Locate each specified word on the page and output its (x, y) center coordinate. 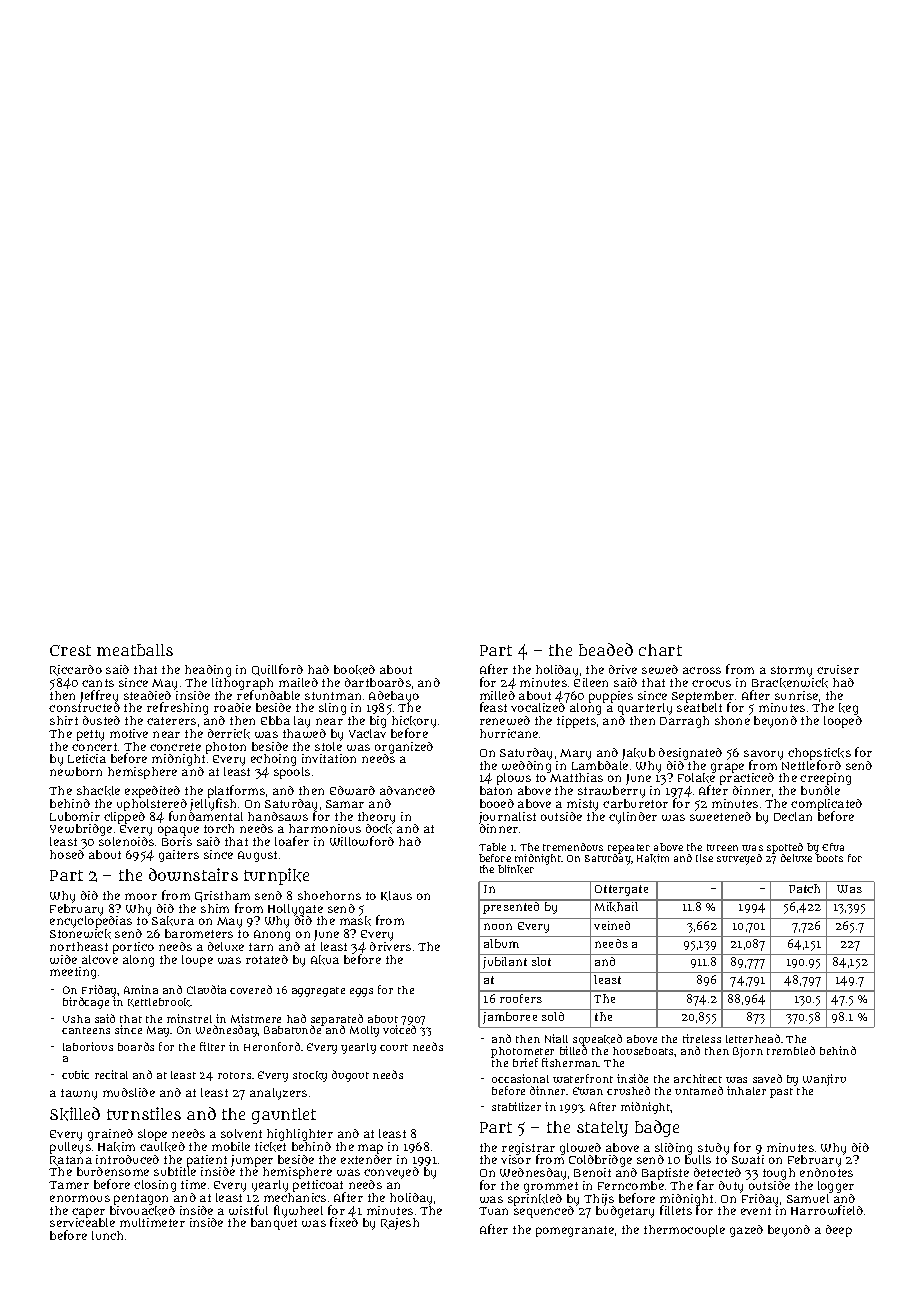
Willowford (362, 841)
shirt (64, 720)
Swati (748, 1159)
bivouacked (142, 1211)
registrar (528, 1149)
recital (111, 1074)
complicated (826, 805)
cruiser (838, 669)
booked (354, 670)
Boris (177, 841)
